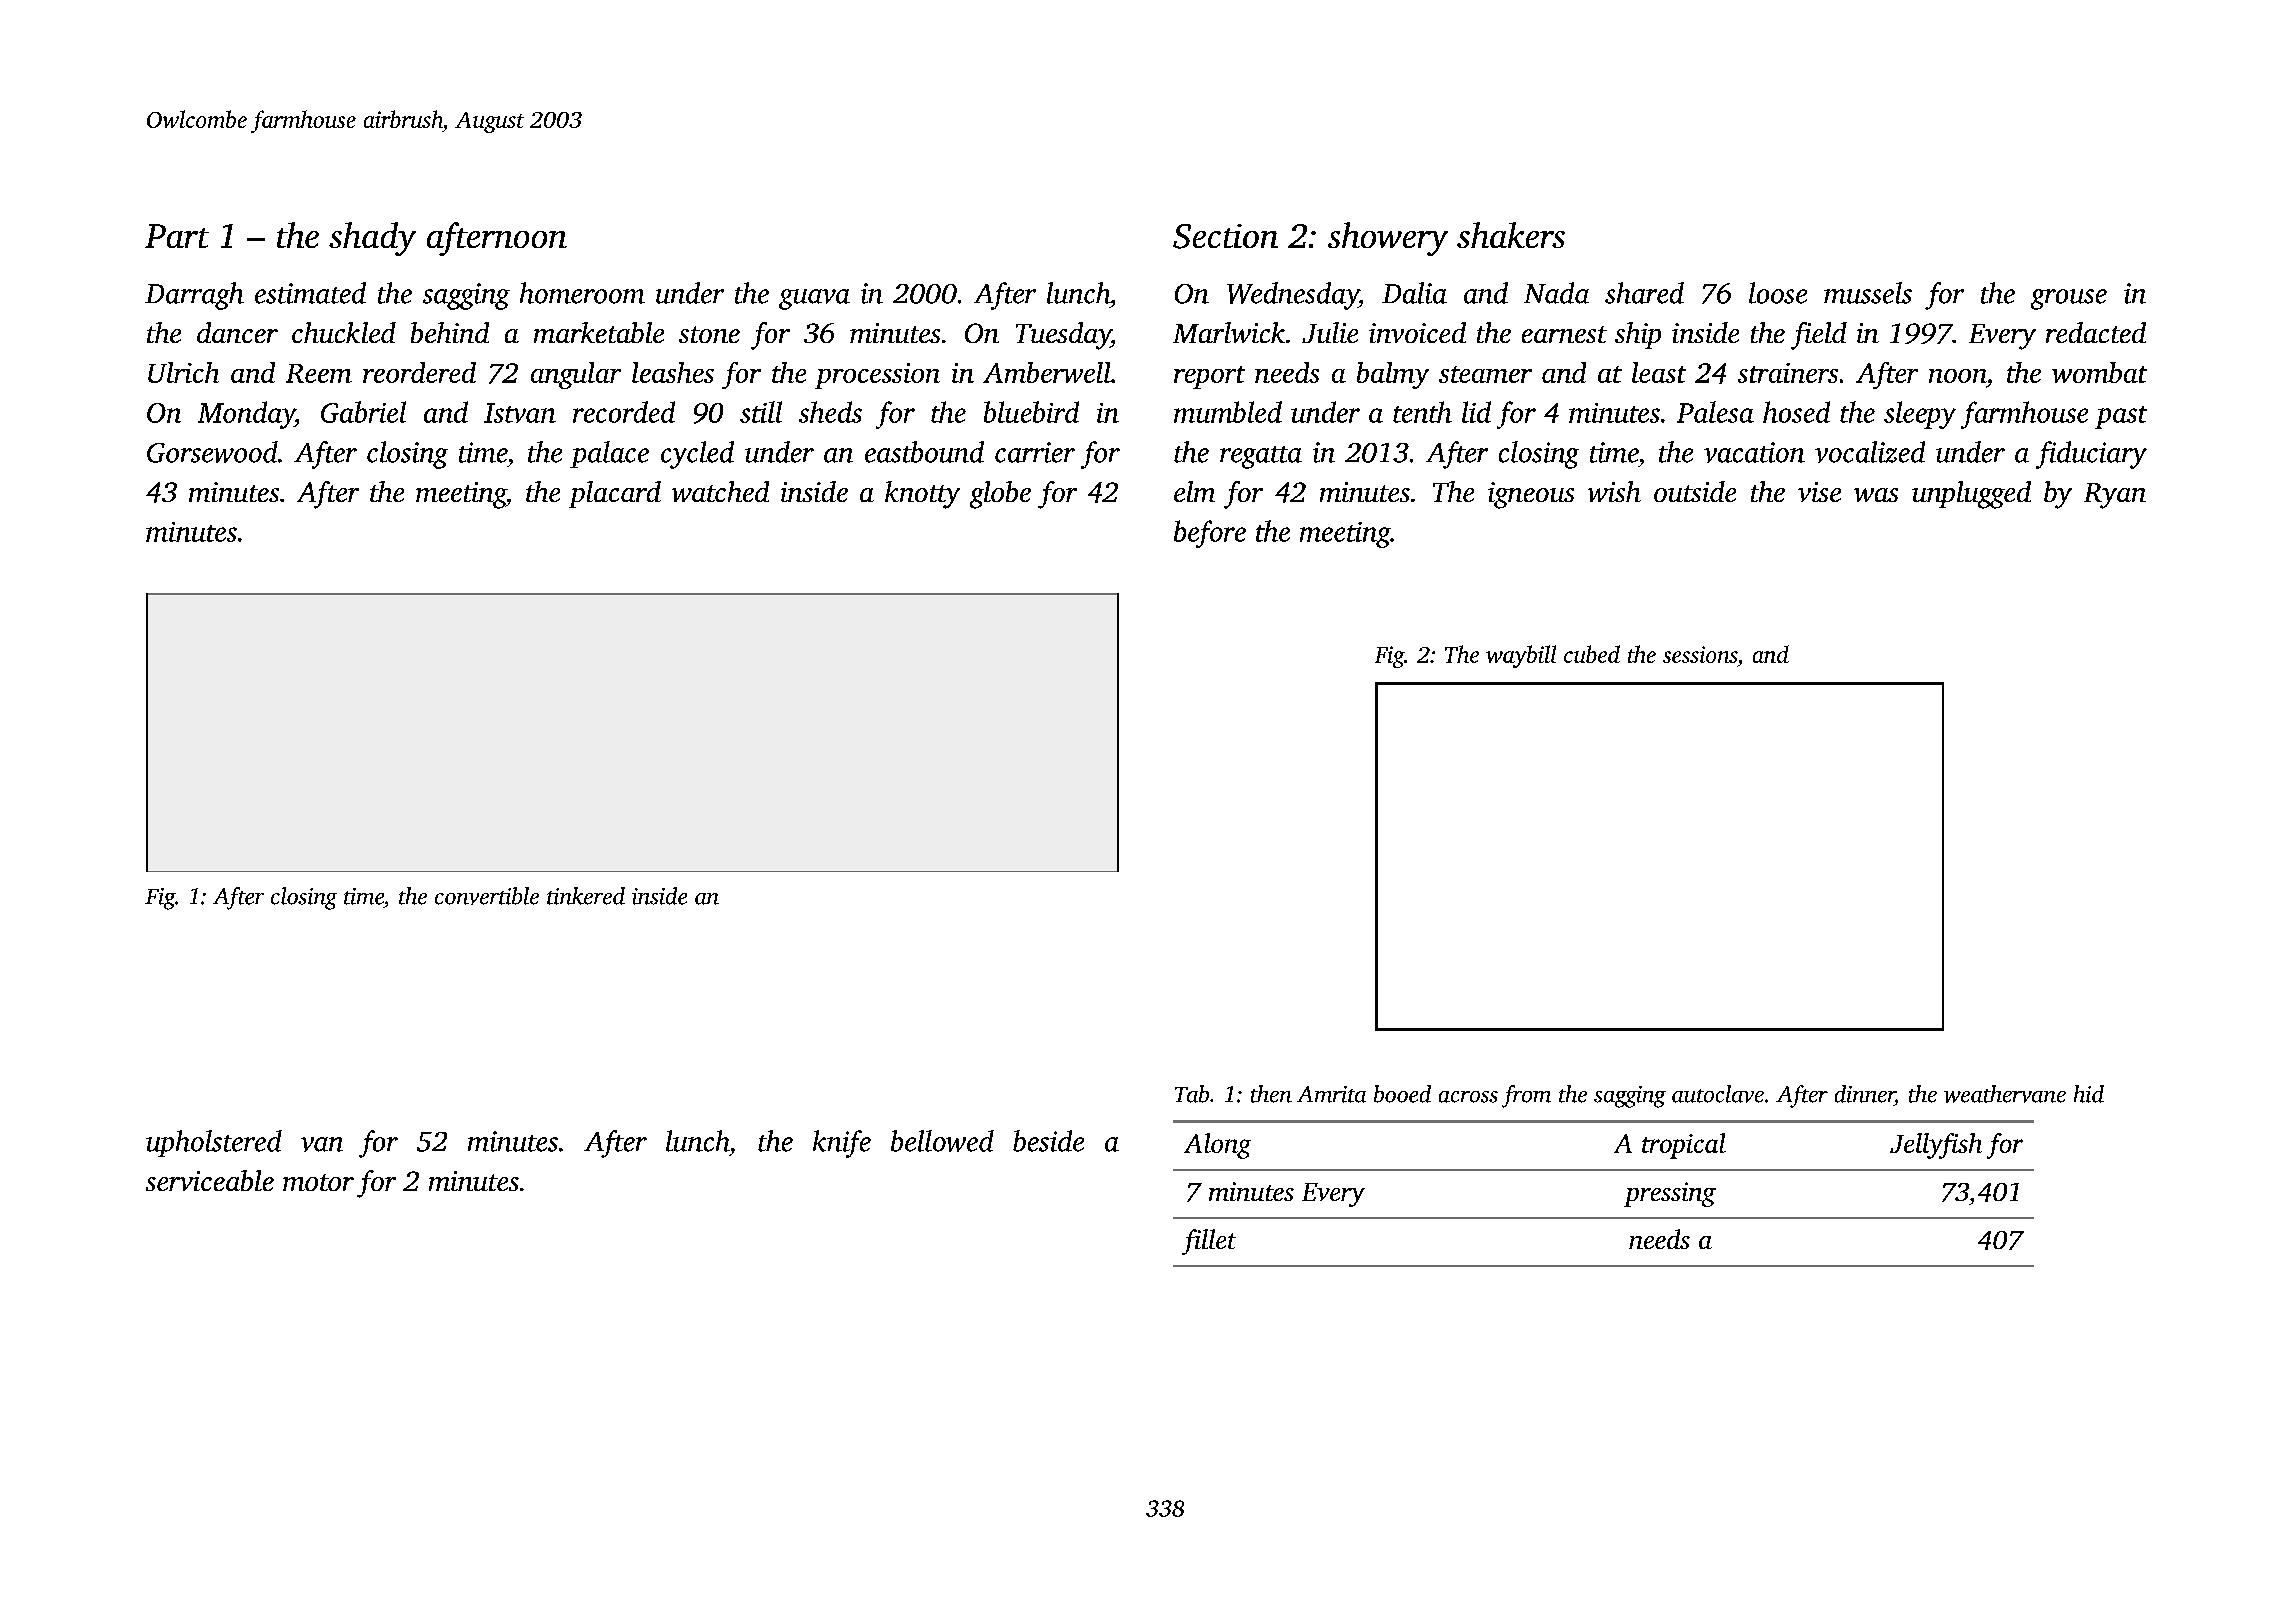 This image has height=1620, width=2292. I want to click on Section, so click(1225, 236).
